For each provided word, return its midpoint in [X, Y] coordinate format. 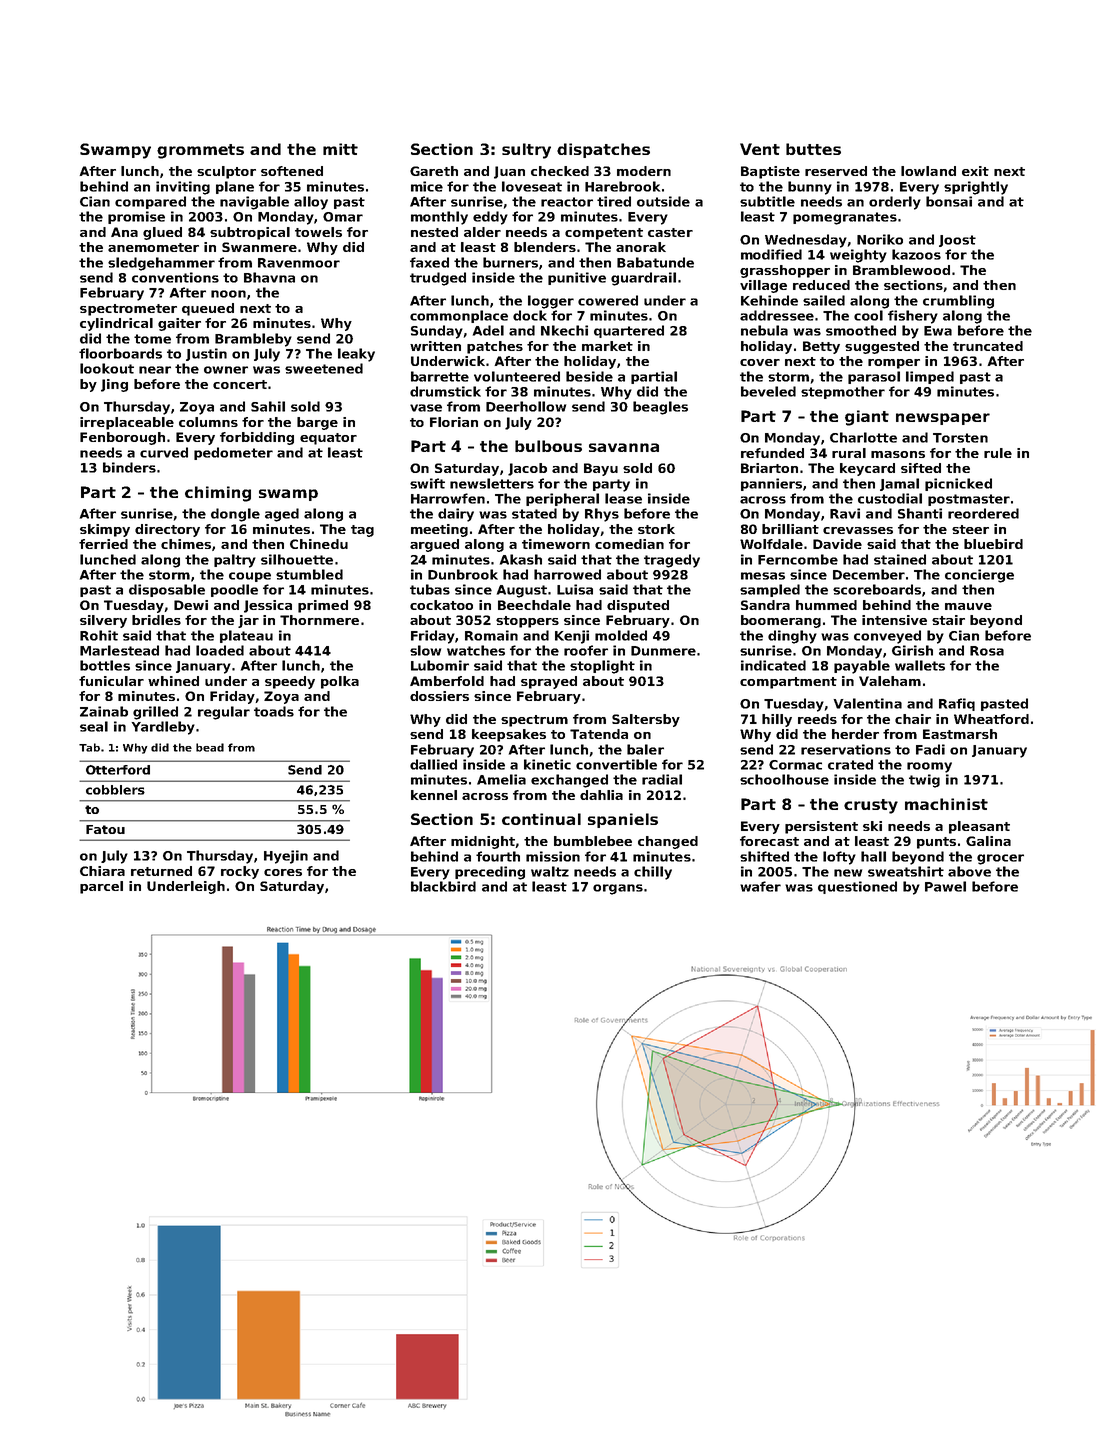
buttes [813, 149]
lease [623, 498]
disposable [167, 590]
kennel [434, 795]
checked [560, 171]
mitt [340, 149]
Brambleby [253, 340]
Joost [957, 241]
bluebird [993, 544]
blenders [545, 247]
